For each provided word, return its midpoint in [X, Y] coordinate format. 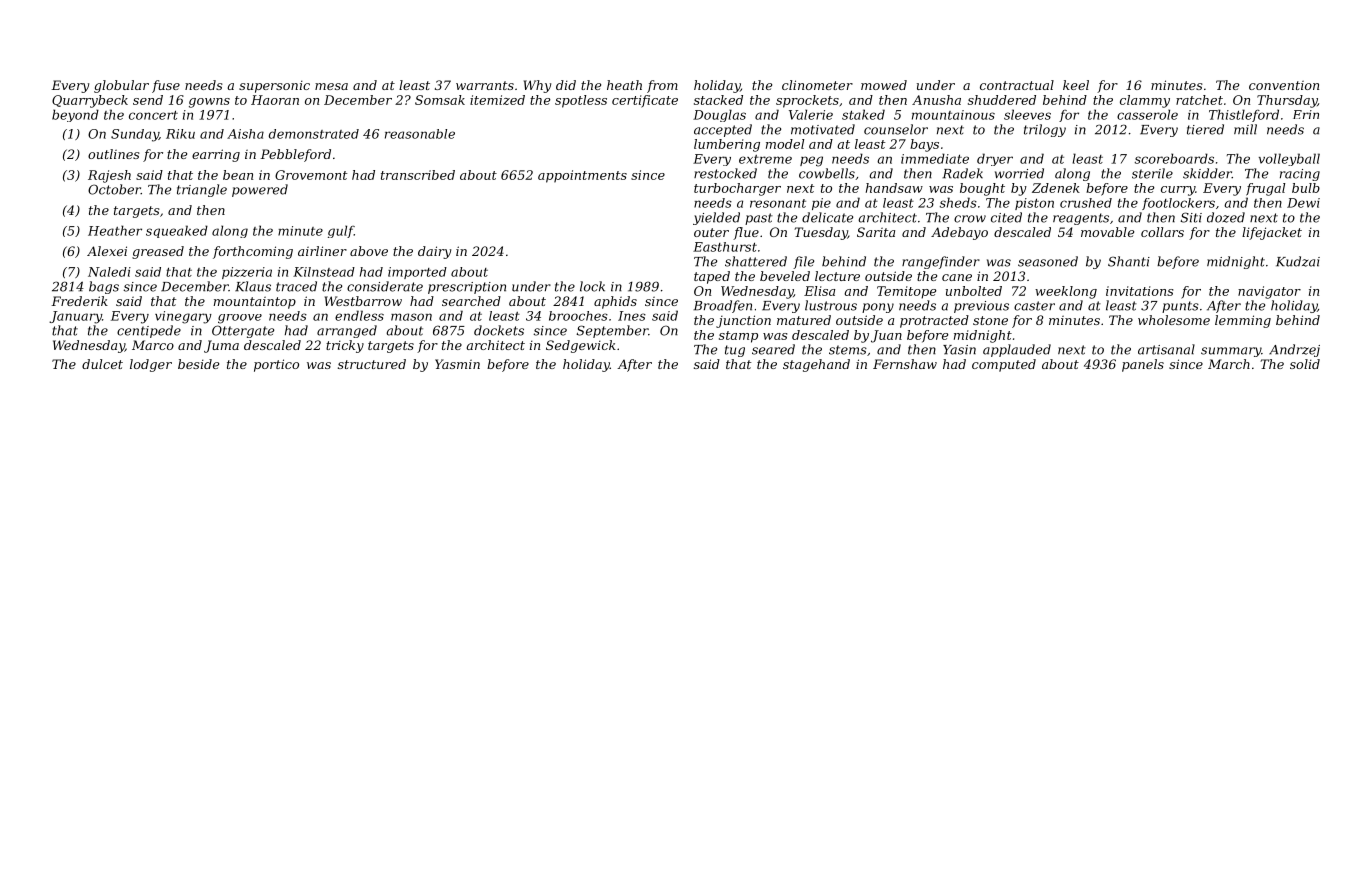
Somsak [440, 100]
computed [1004, 365]
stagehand [816, 365]
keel [1076, 85]
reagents [1081, 219]
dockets [499, 330]
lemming [1243, 321]
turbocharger [737, 189]
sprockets [807, 101]
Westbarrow [363, 301]
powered [260, 190]
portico [276, 365]
